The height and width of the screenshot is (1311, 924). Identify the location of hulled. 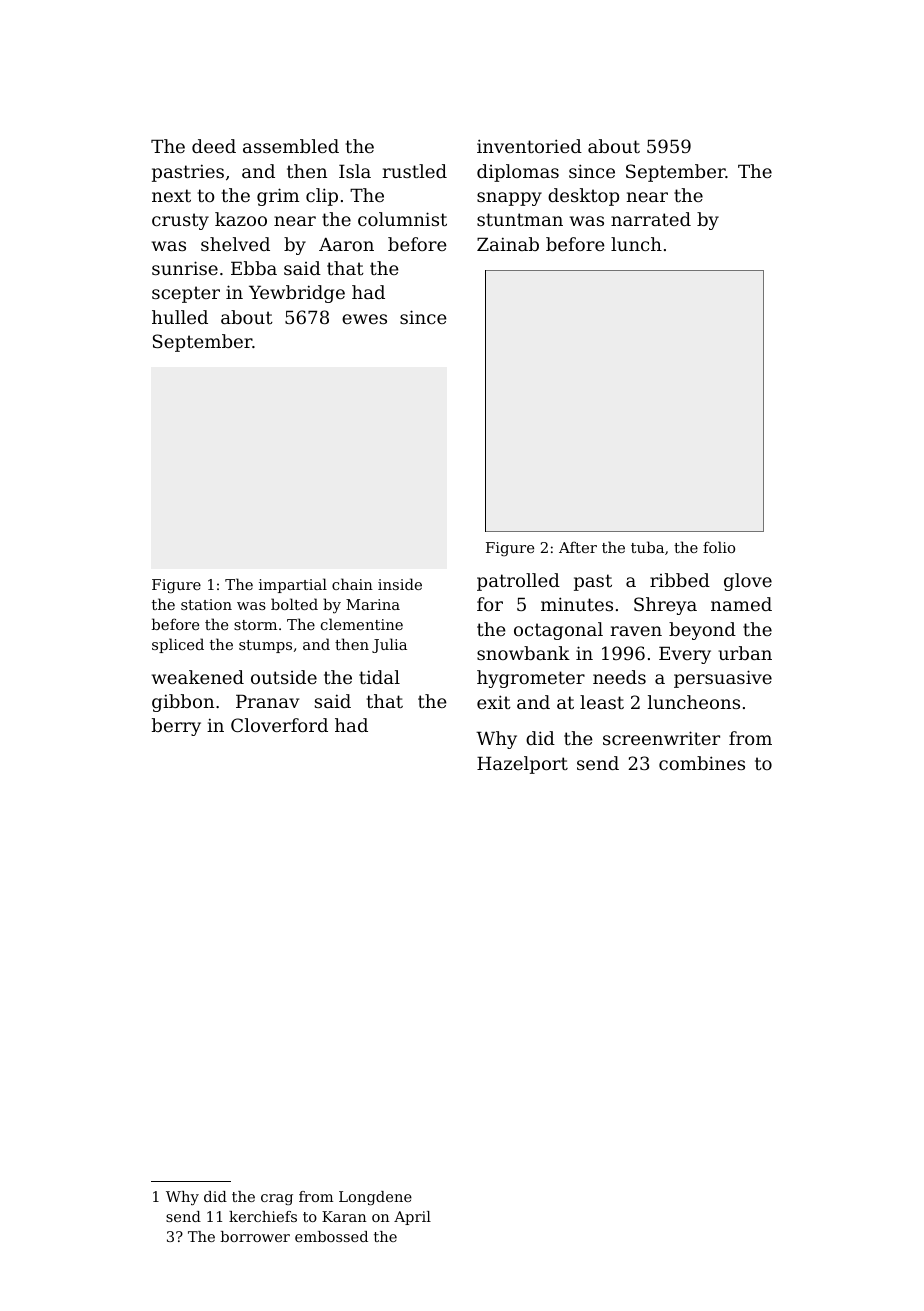
(180, 317).
